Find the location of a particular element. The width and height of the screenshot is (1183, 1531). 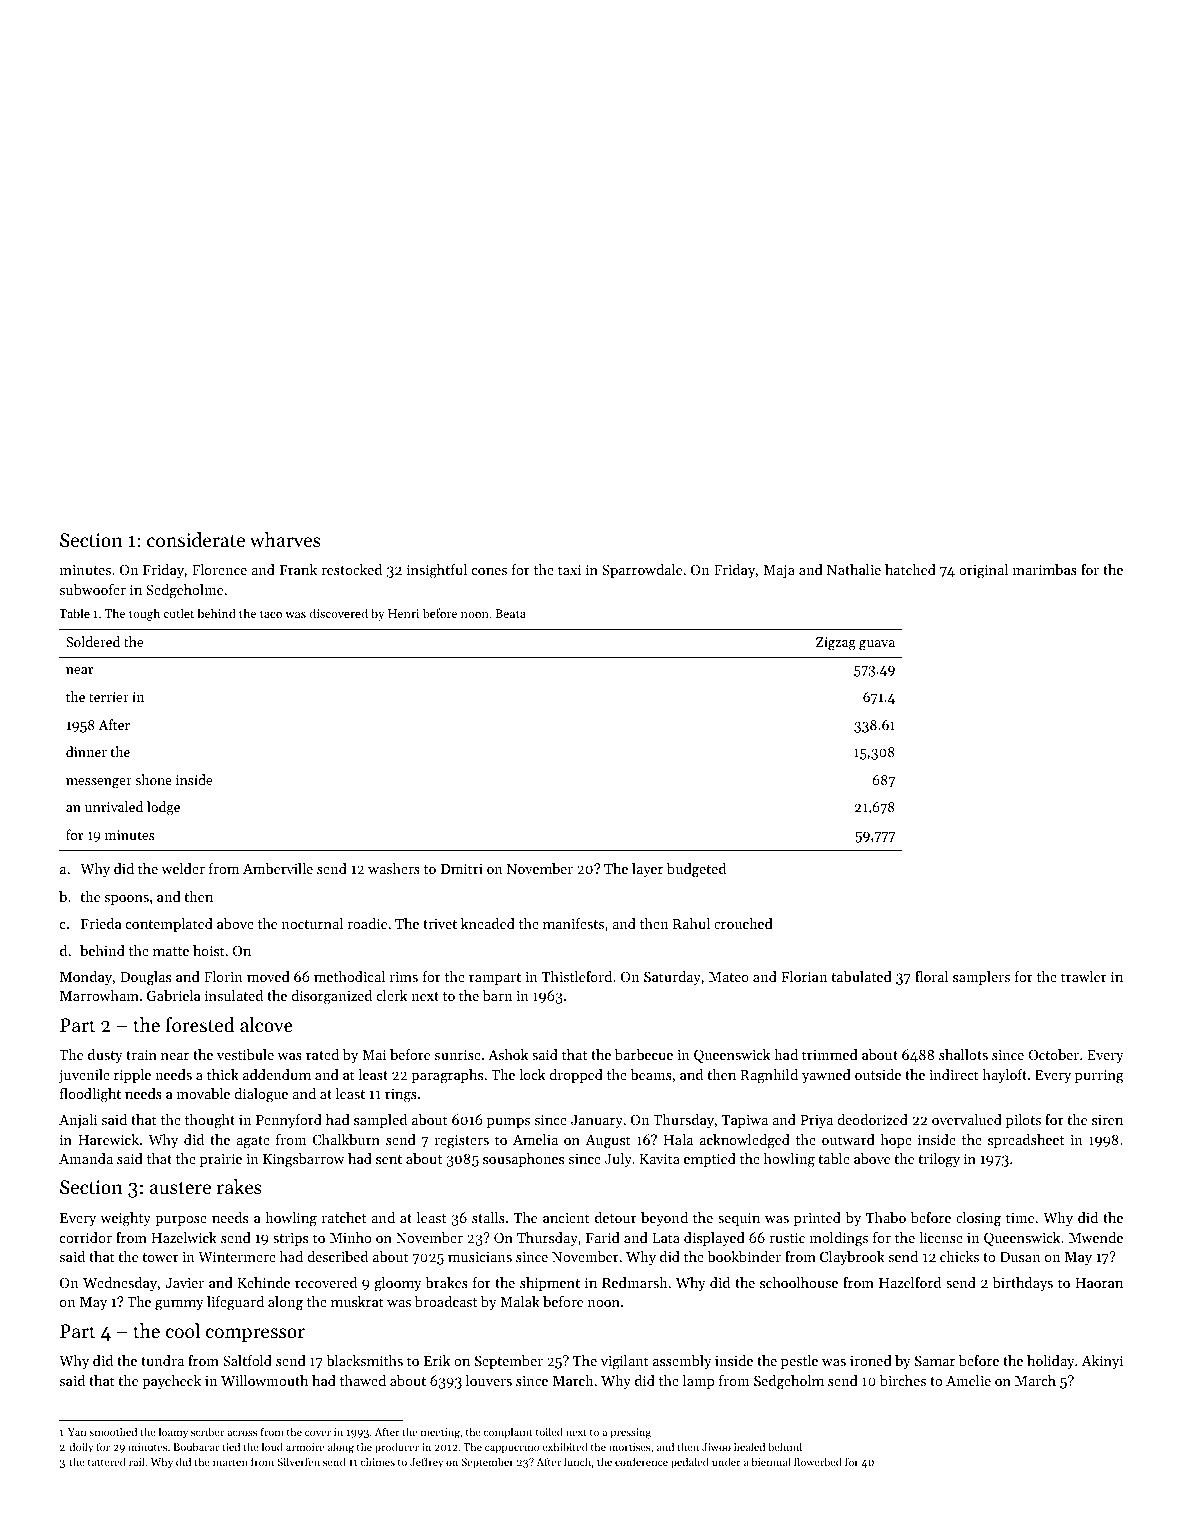

pestle is located at coordinates (799, 1362).
